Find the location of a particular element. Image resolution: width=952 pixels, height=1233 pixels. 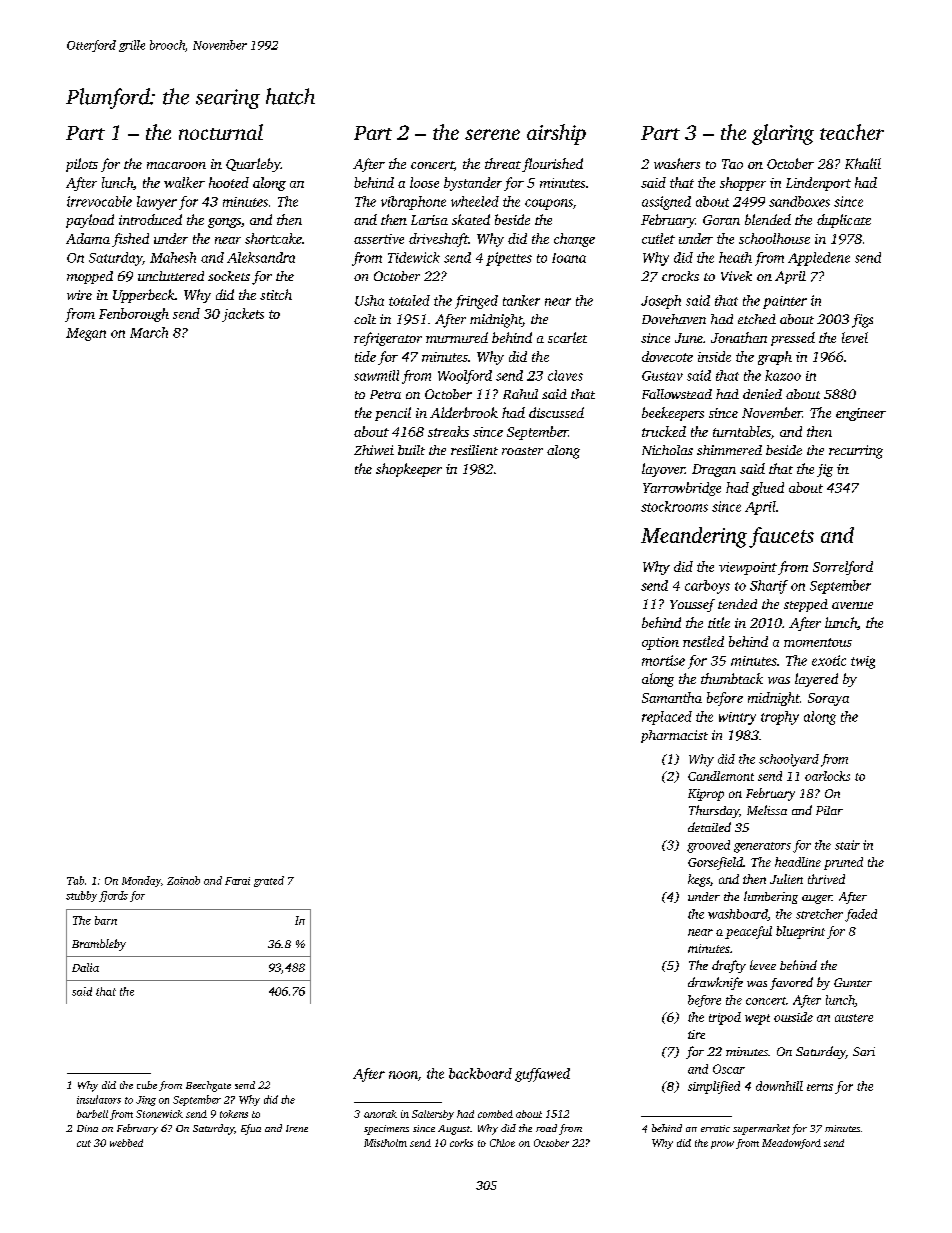

Monday is located at coordinates (141, 881).
